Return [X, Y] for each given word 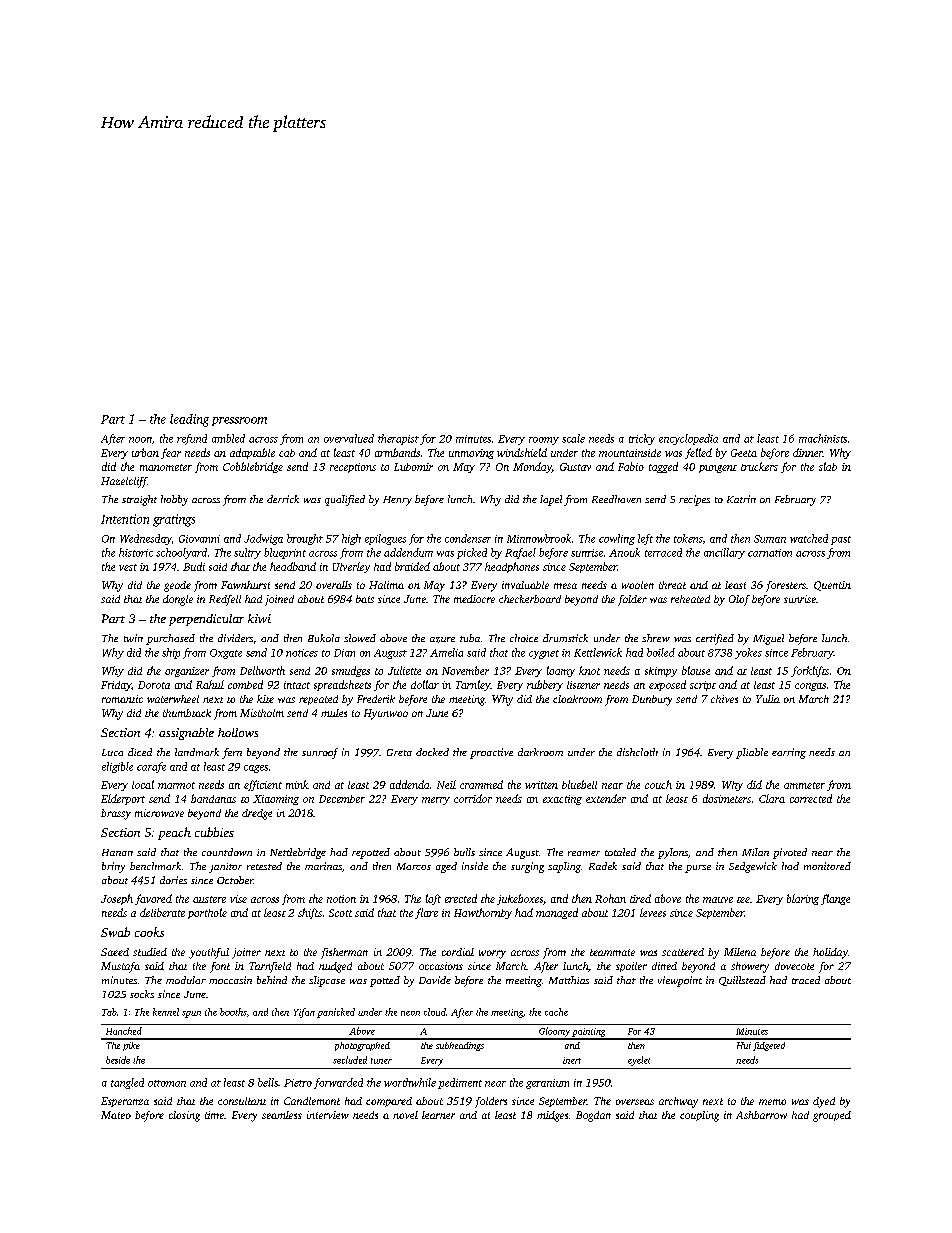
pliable [752, 753]
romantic [122, 699]
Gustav [575, 467]
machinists [823, 438]
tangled [127, 1083]
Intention [125, 519]
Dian [344, 653]
